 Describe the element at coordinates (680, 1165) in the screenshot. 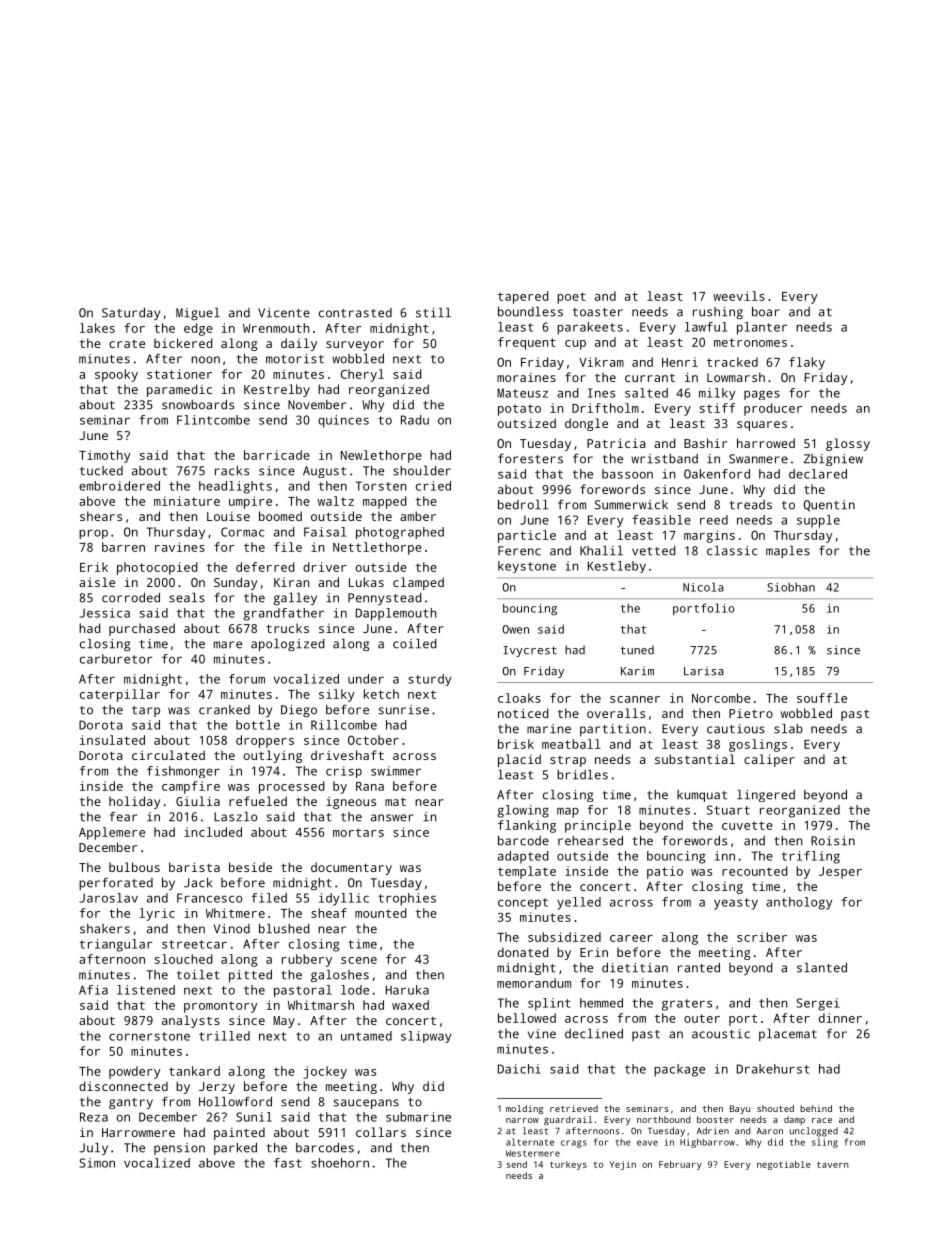

I see `February` at that location.
